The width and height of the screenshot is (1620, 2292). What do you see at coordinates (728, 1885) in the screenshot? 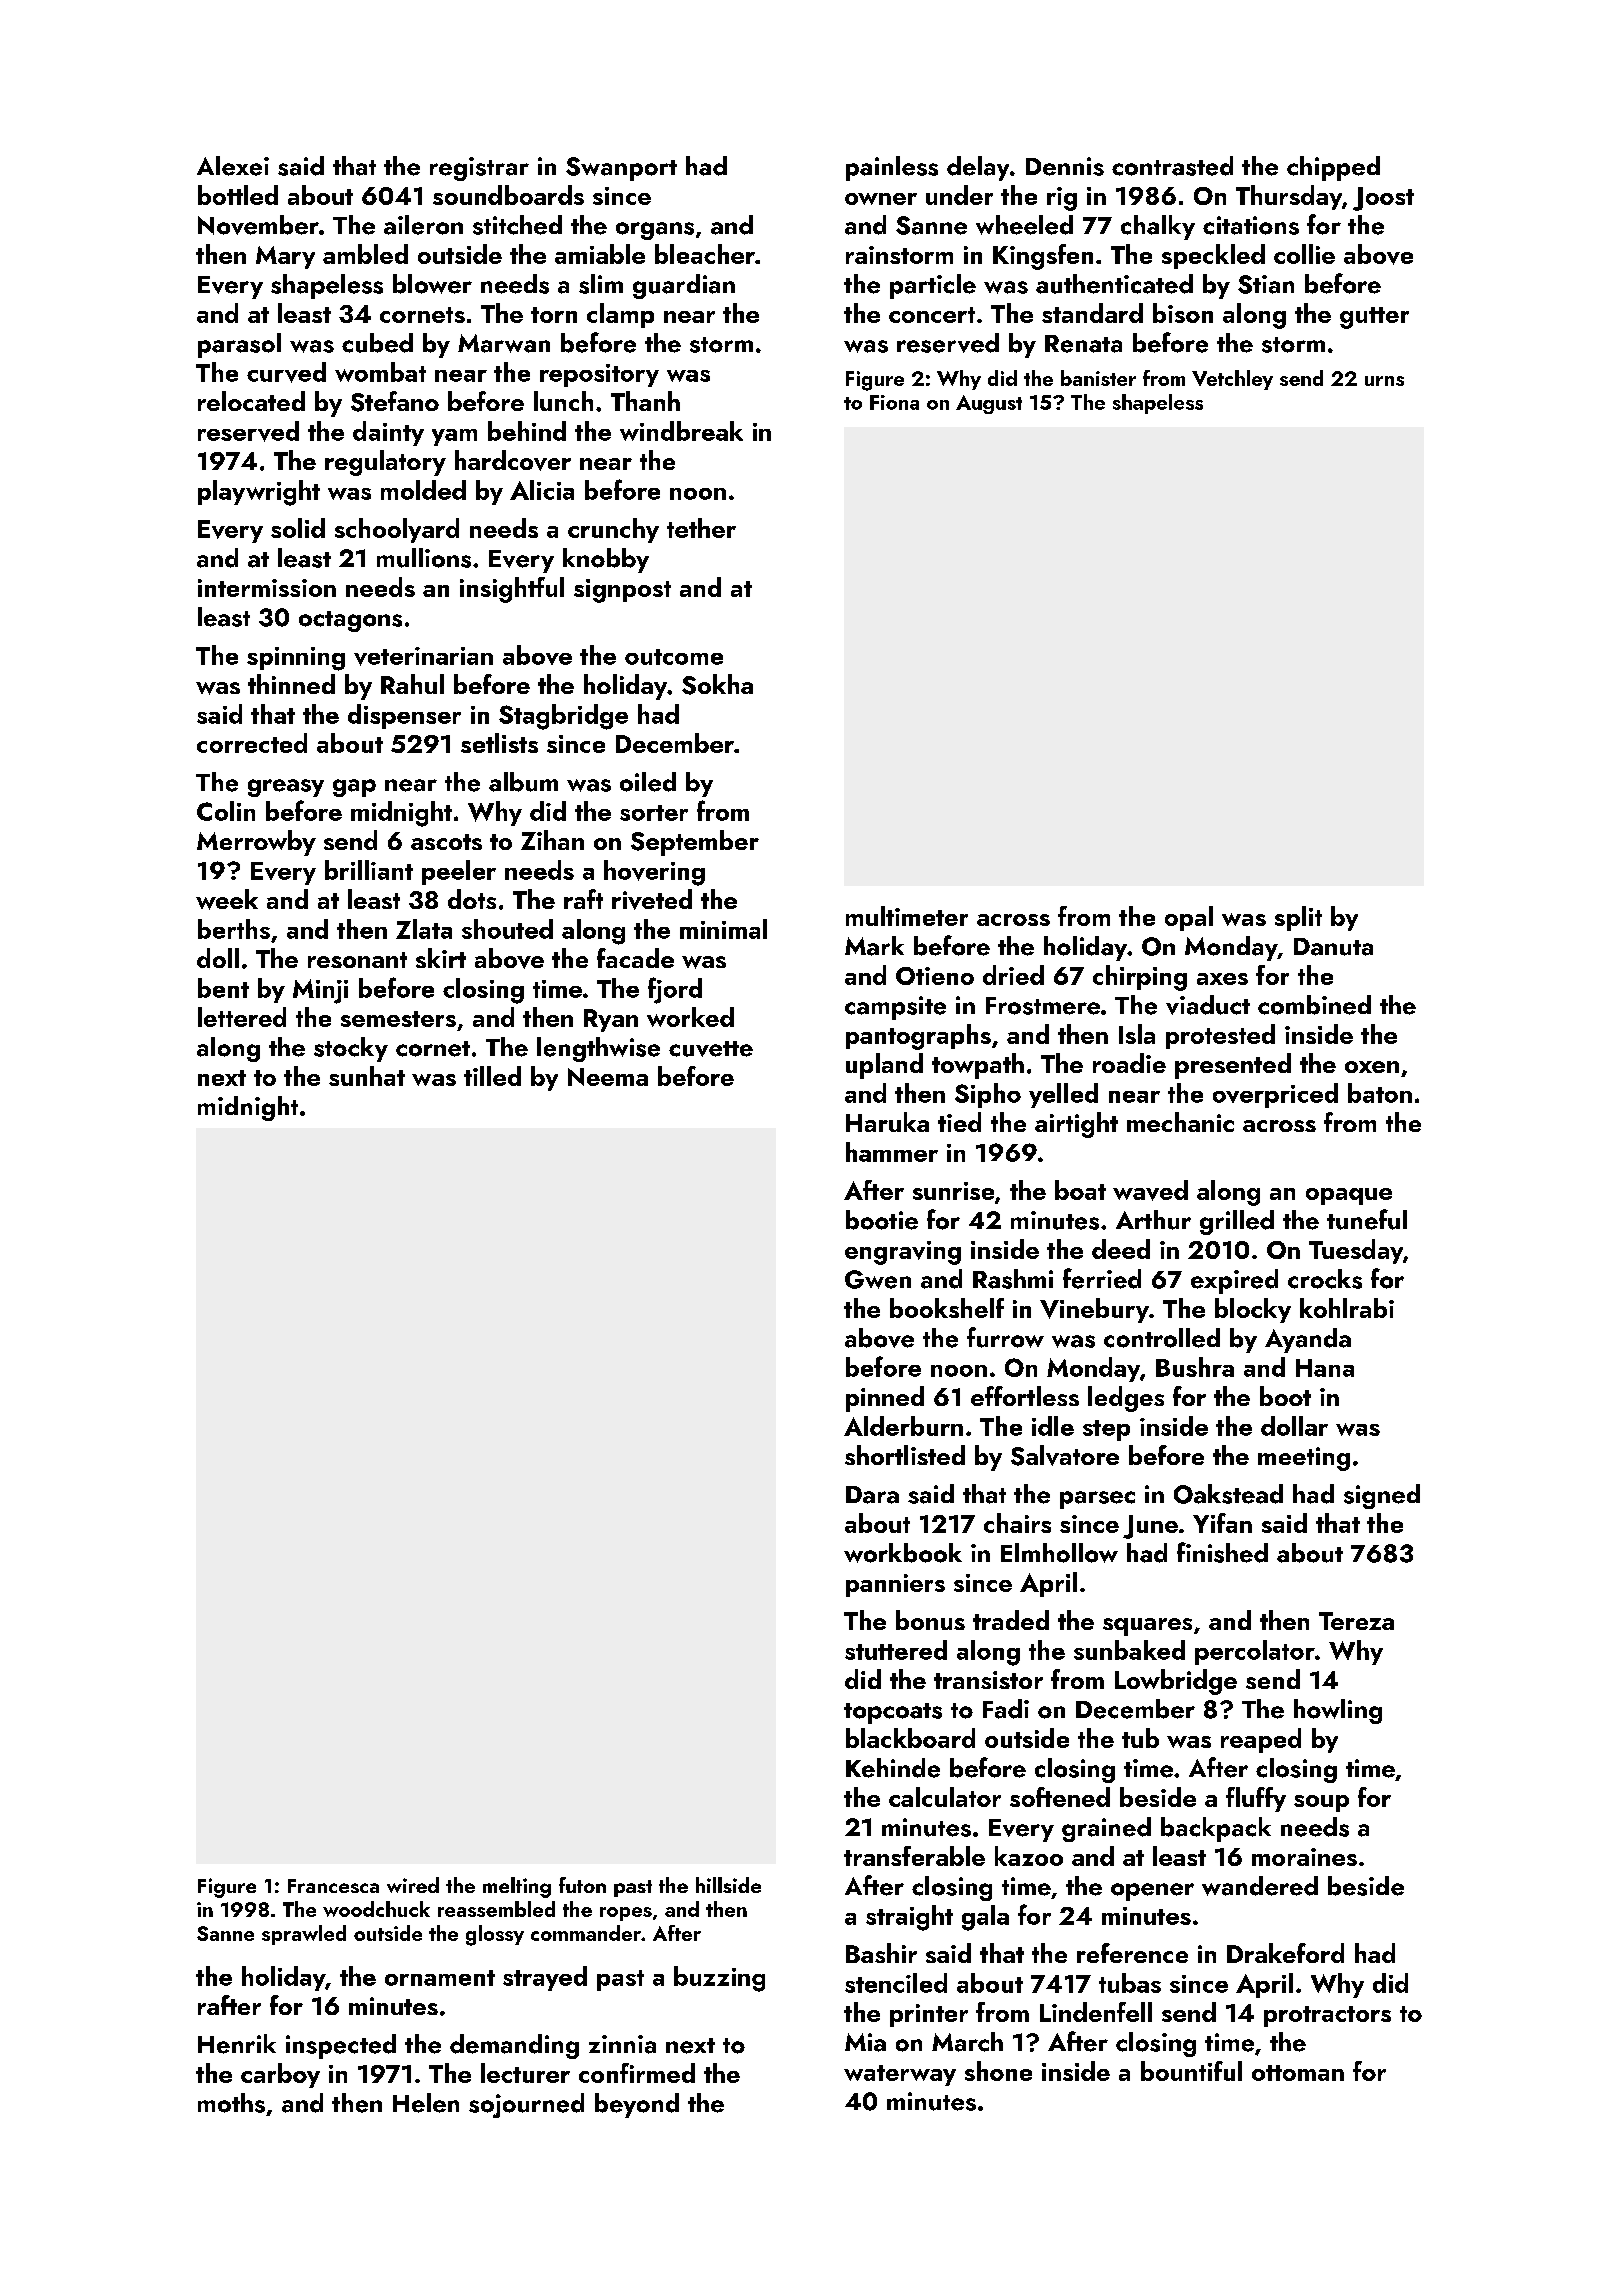
I see `hillside` at bounding box center [728, 1885].
